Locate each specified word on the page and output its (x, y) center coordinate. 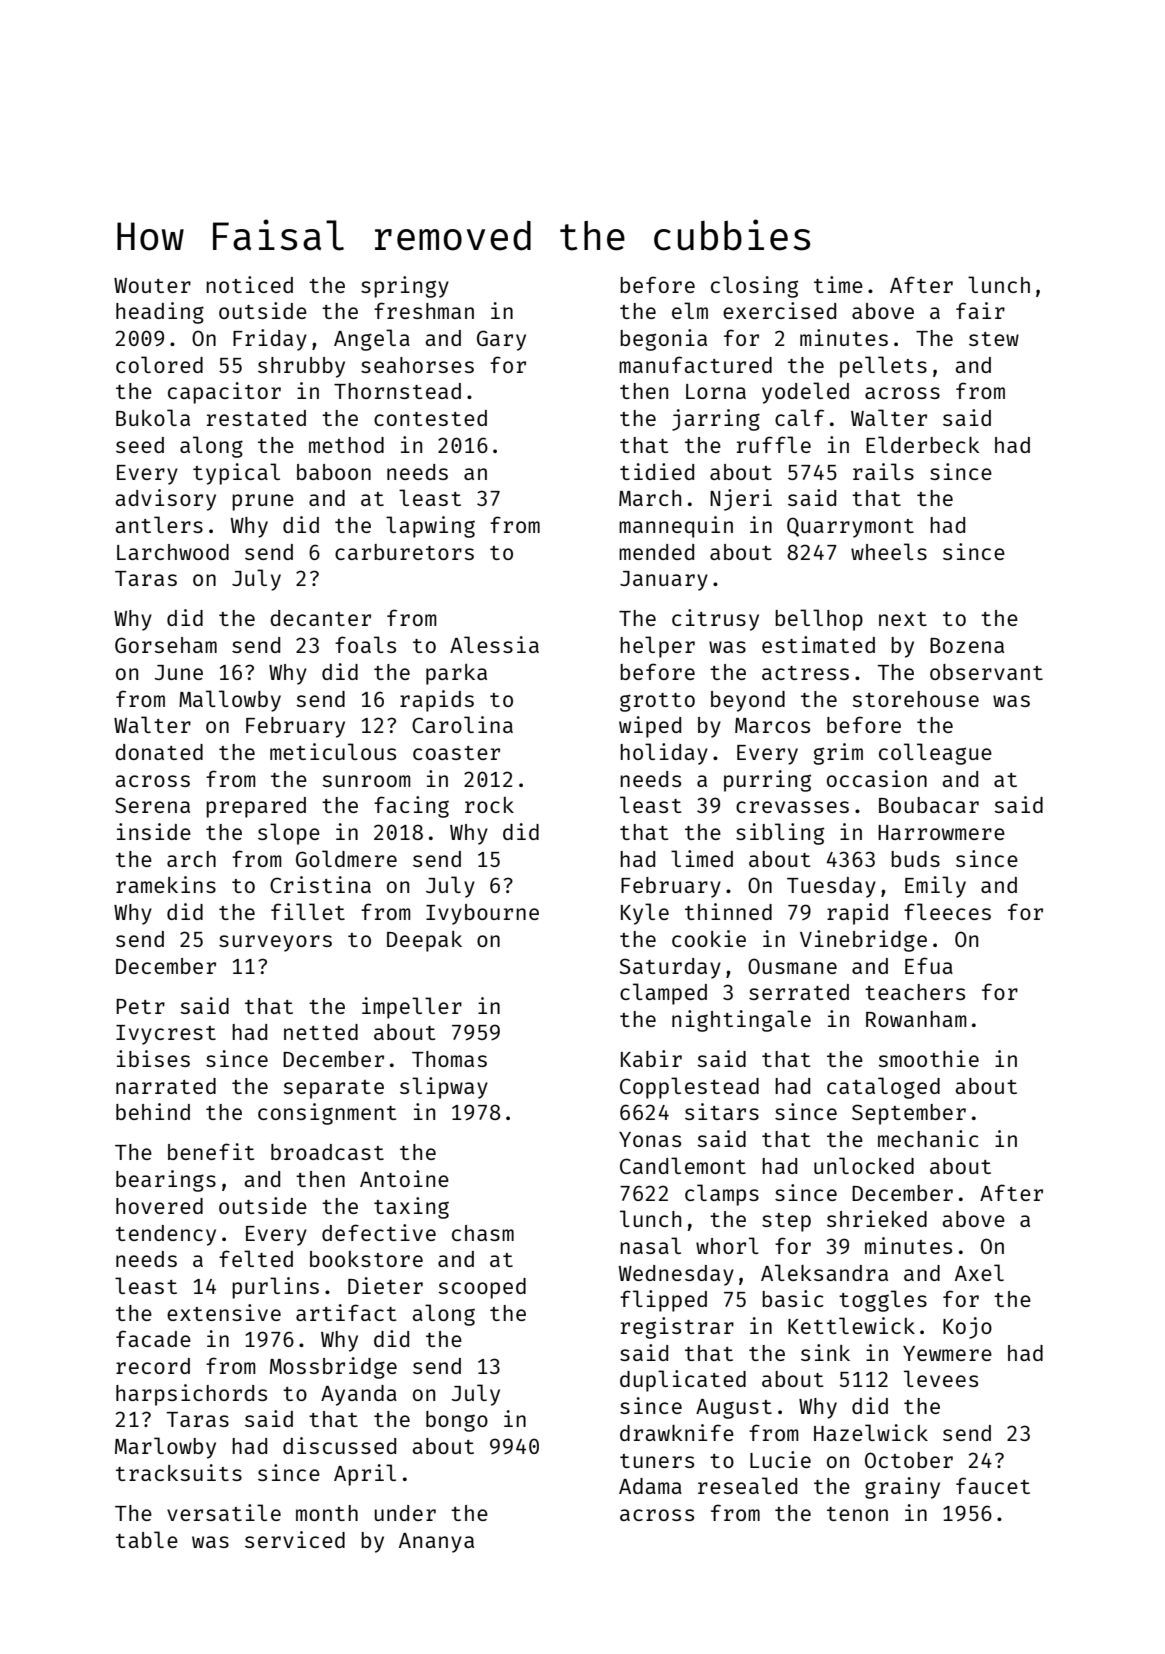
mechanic (928, 1138)
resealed (747, 1485)
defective (379, 1232)
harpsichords (191, 1395)
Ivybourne (482, 914)
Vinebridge (863, 941)
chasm (483, 1233)
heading (160, 313)
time (838, 284)
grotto (657, 702)
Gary (501, 340)
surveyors (275, 943)
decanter (320, 618)
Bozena (967, 645)
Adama (650, 1486)
